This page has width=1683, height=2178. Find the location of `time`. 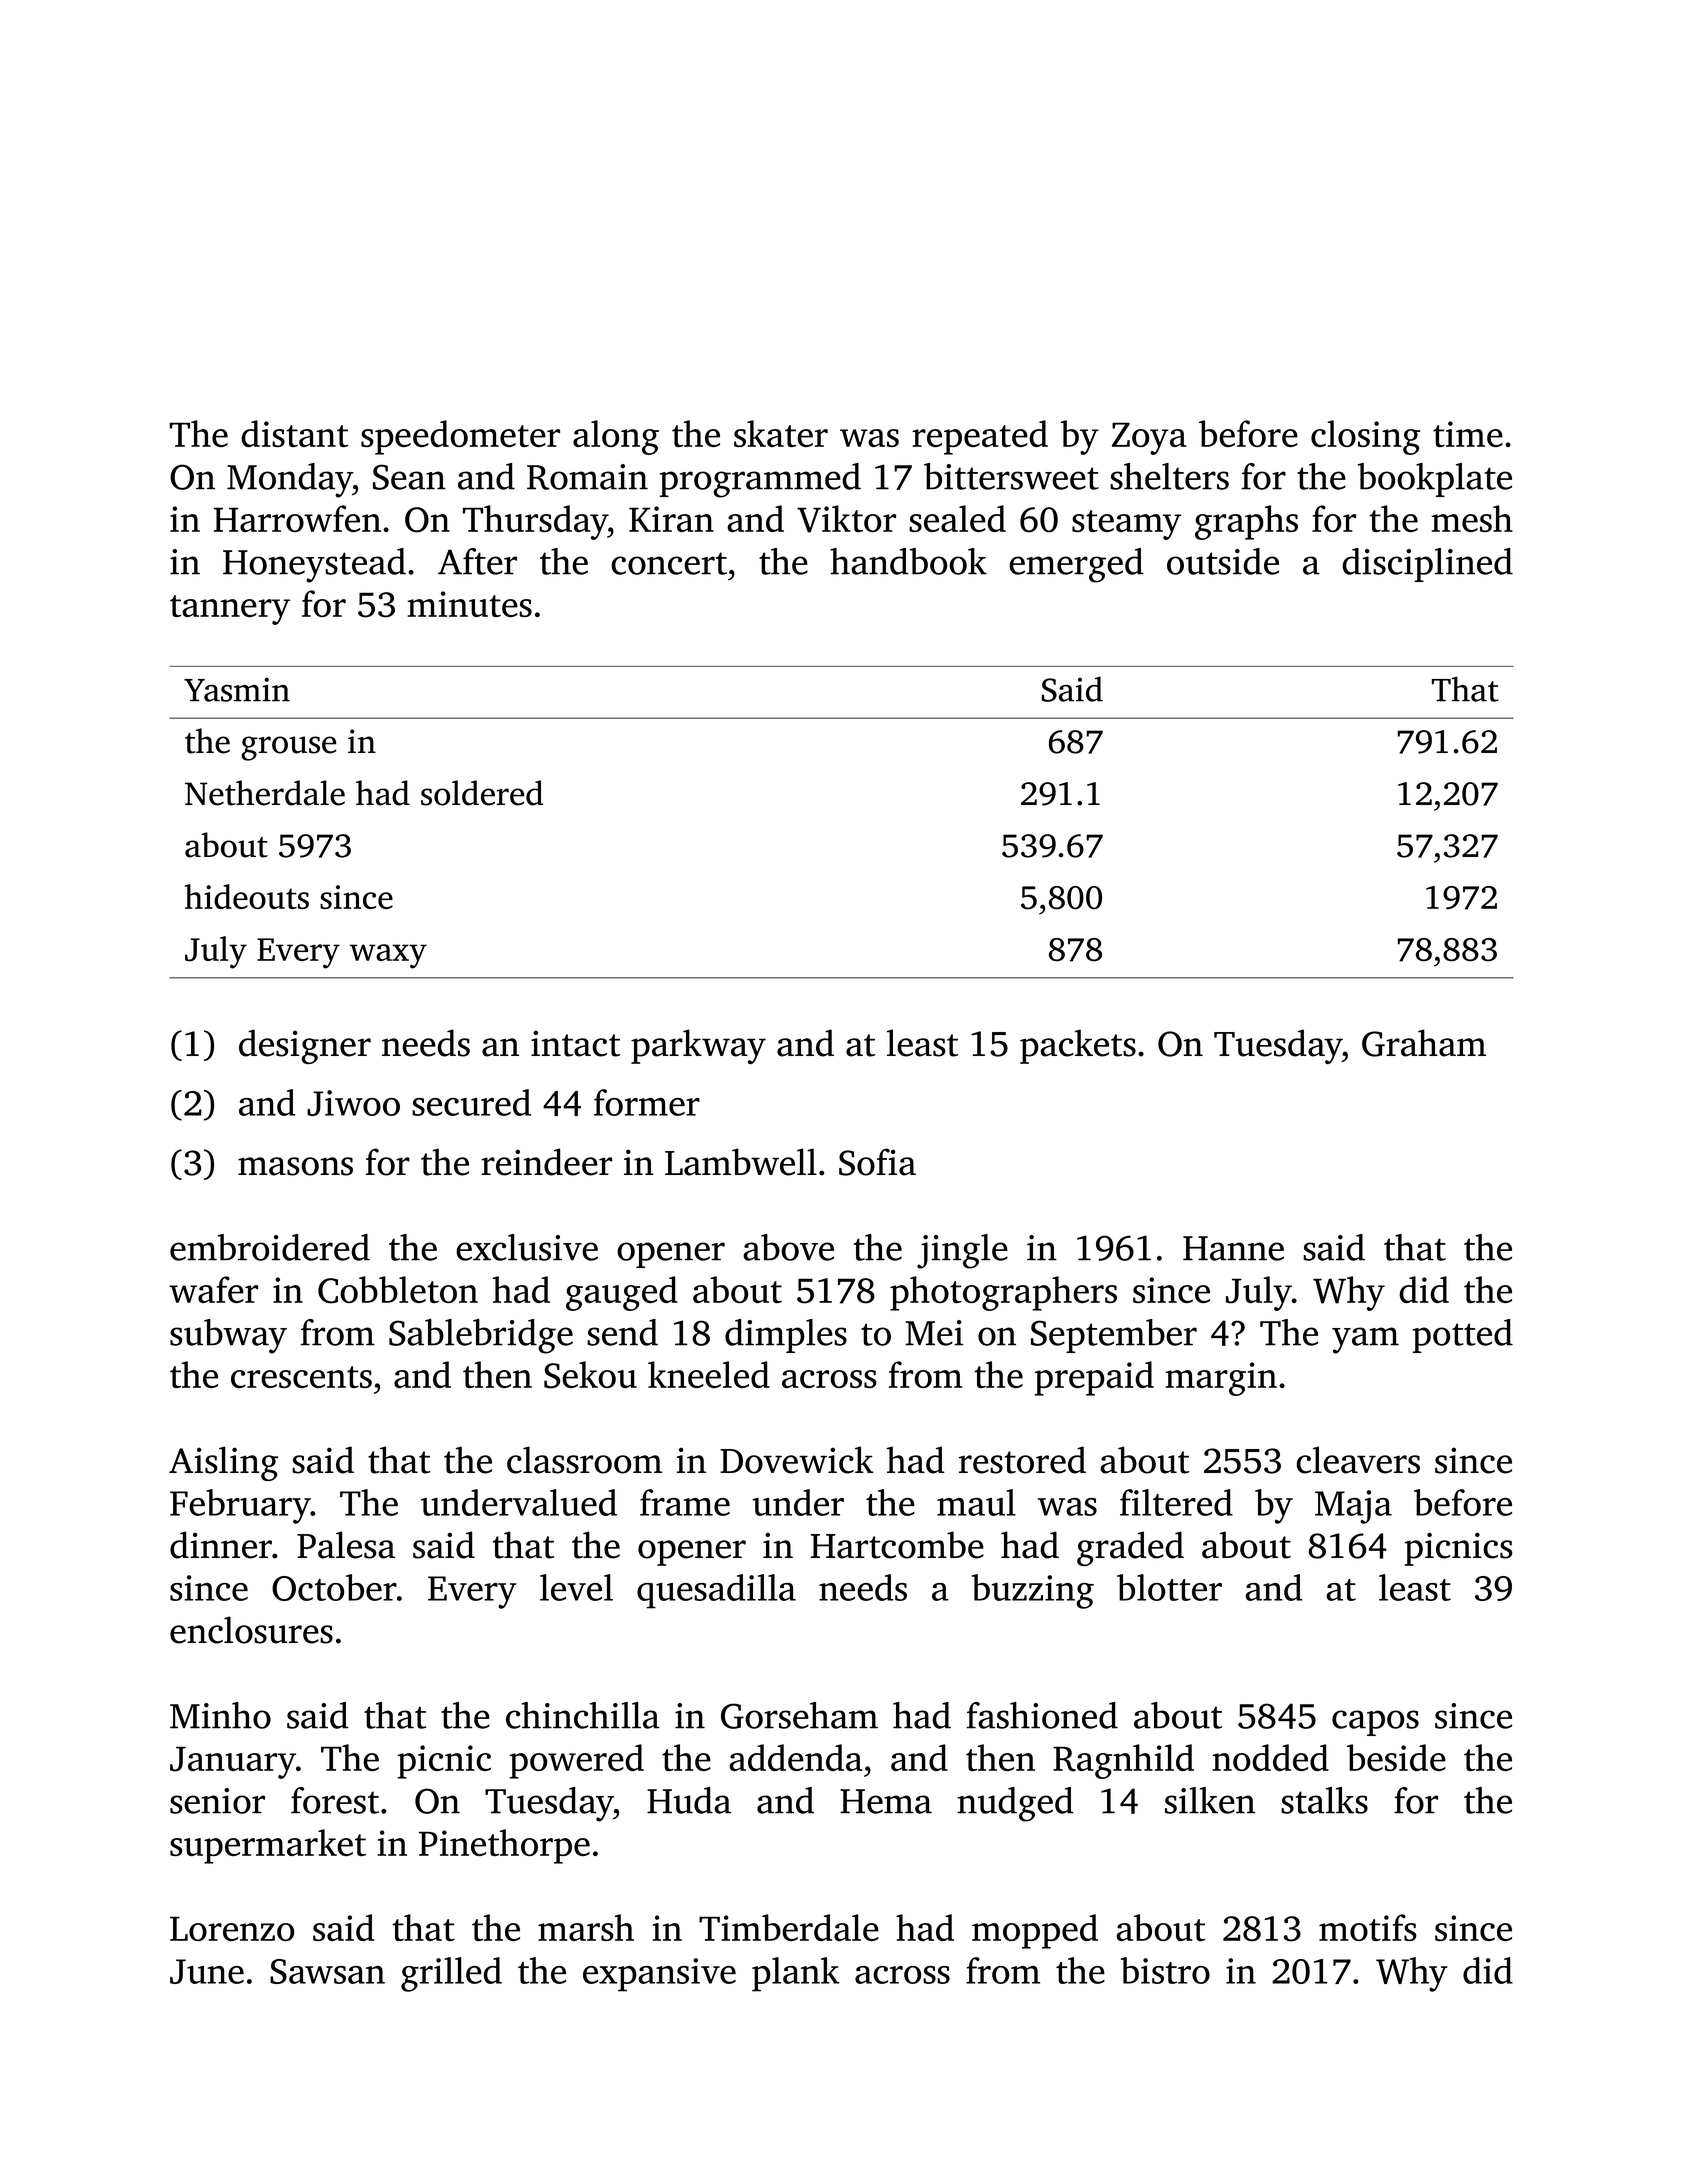

time is located at coordinates (1468, 434).
